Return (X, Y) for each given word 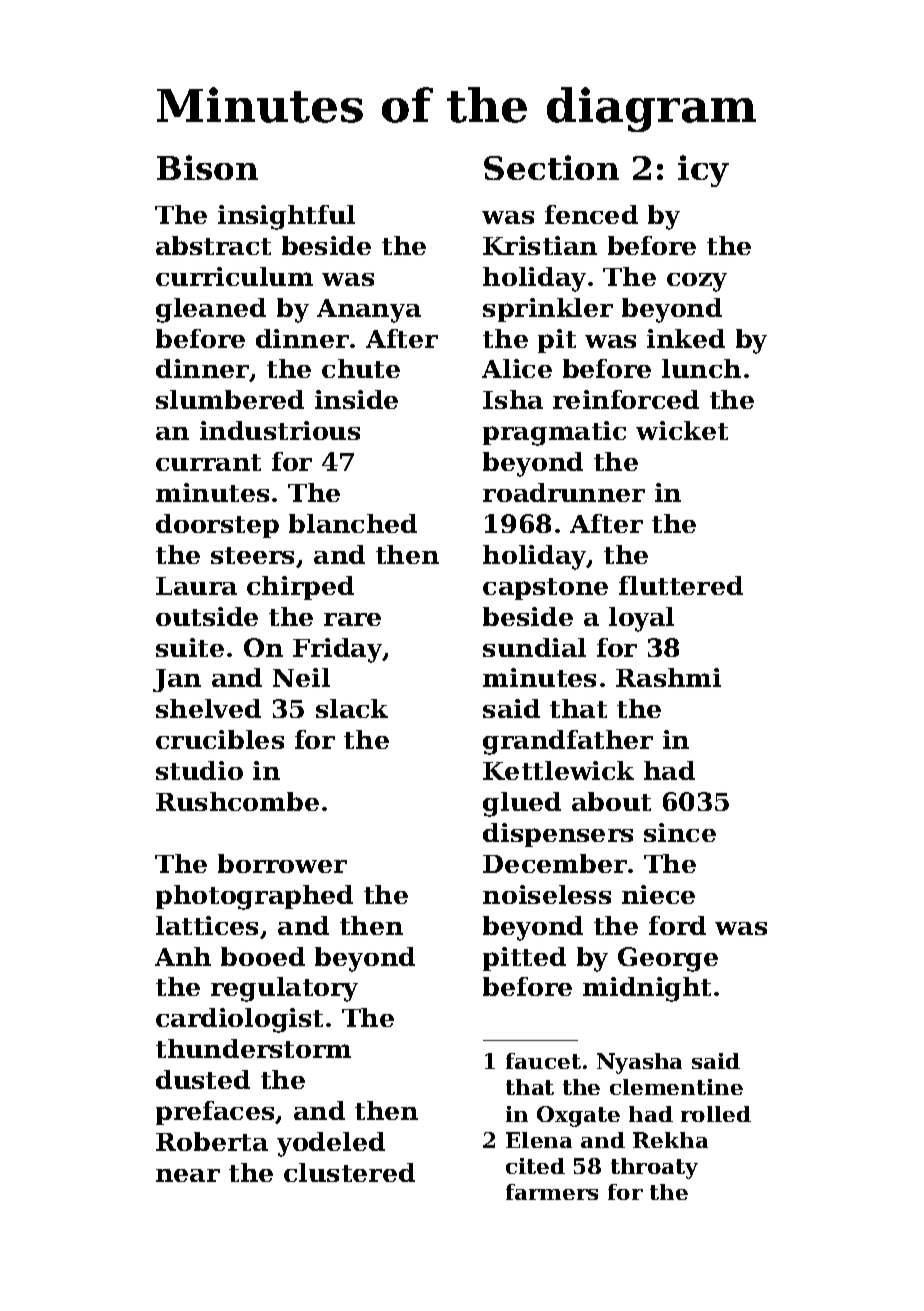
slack (352, 708)
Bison (207, 167)
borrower (282, 863)
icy (703, 171)
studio (199, 770)
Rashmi (668, 677)
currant (208, 462)
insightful (286, 217)
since (680, 832)
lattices (207, 925)
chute (361, 368)
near (188, 1175)
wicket (682, 430)
